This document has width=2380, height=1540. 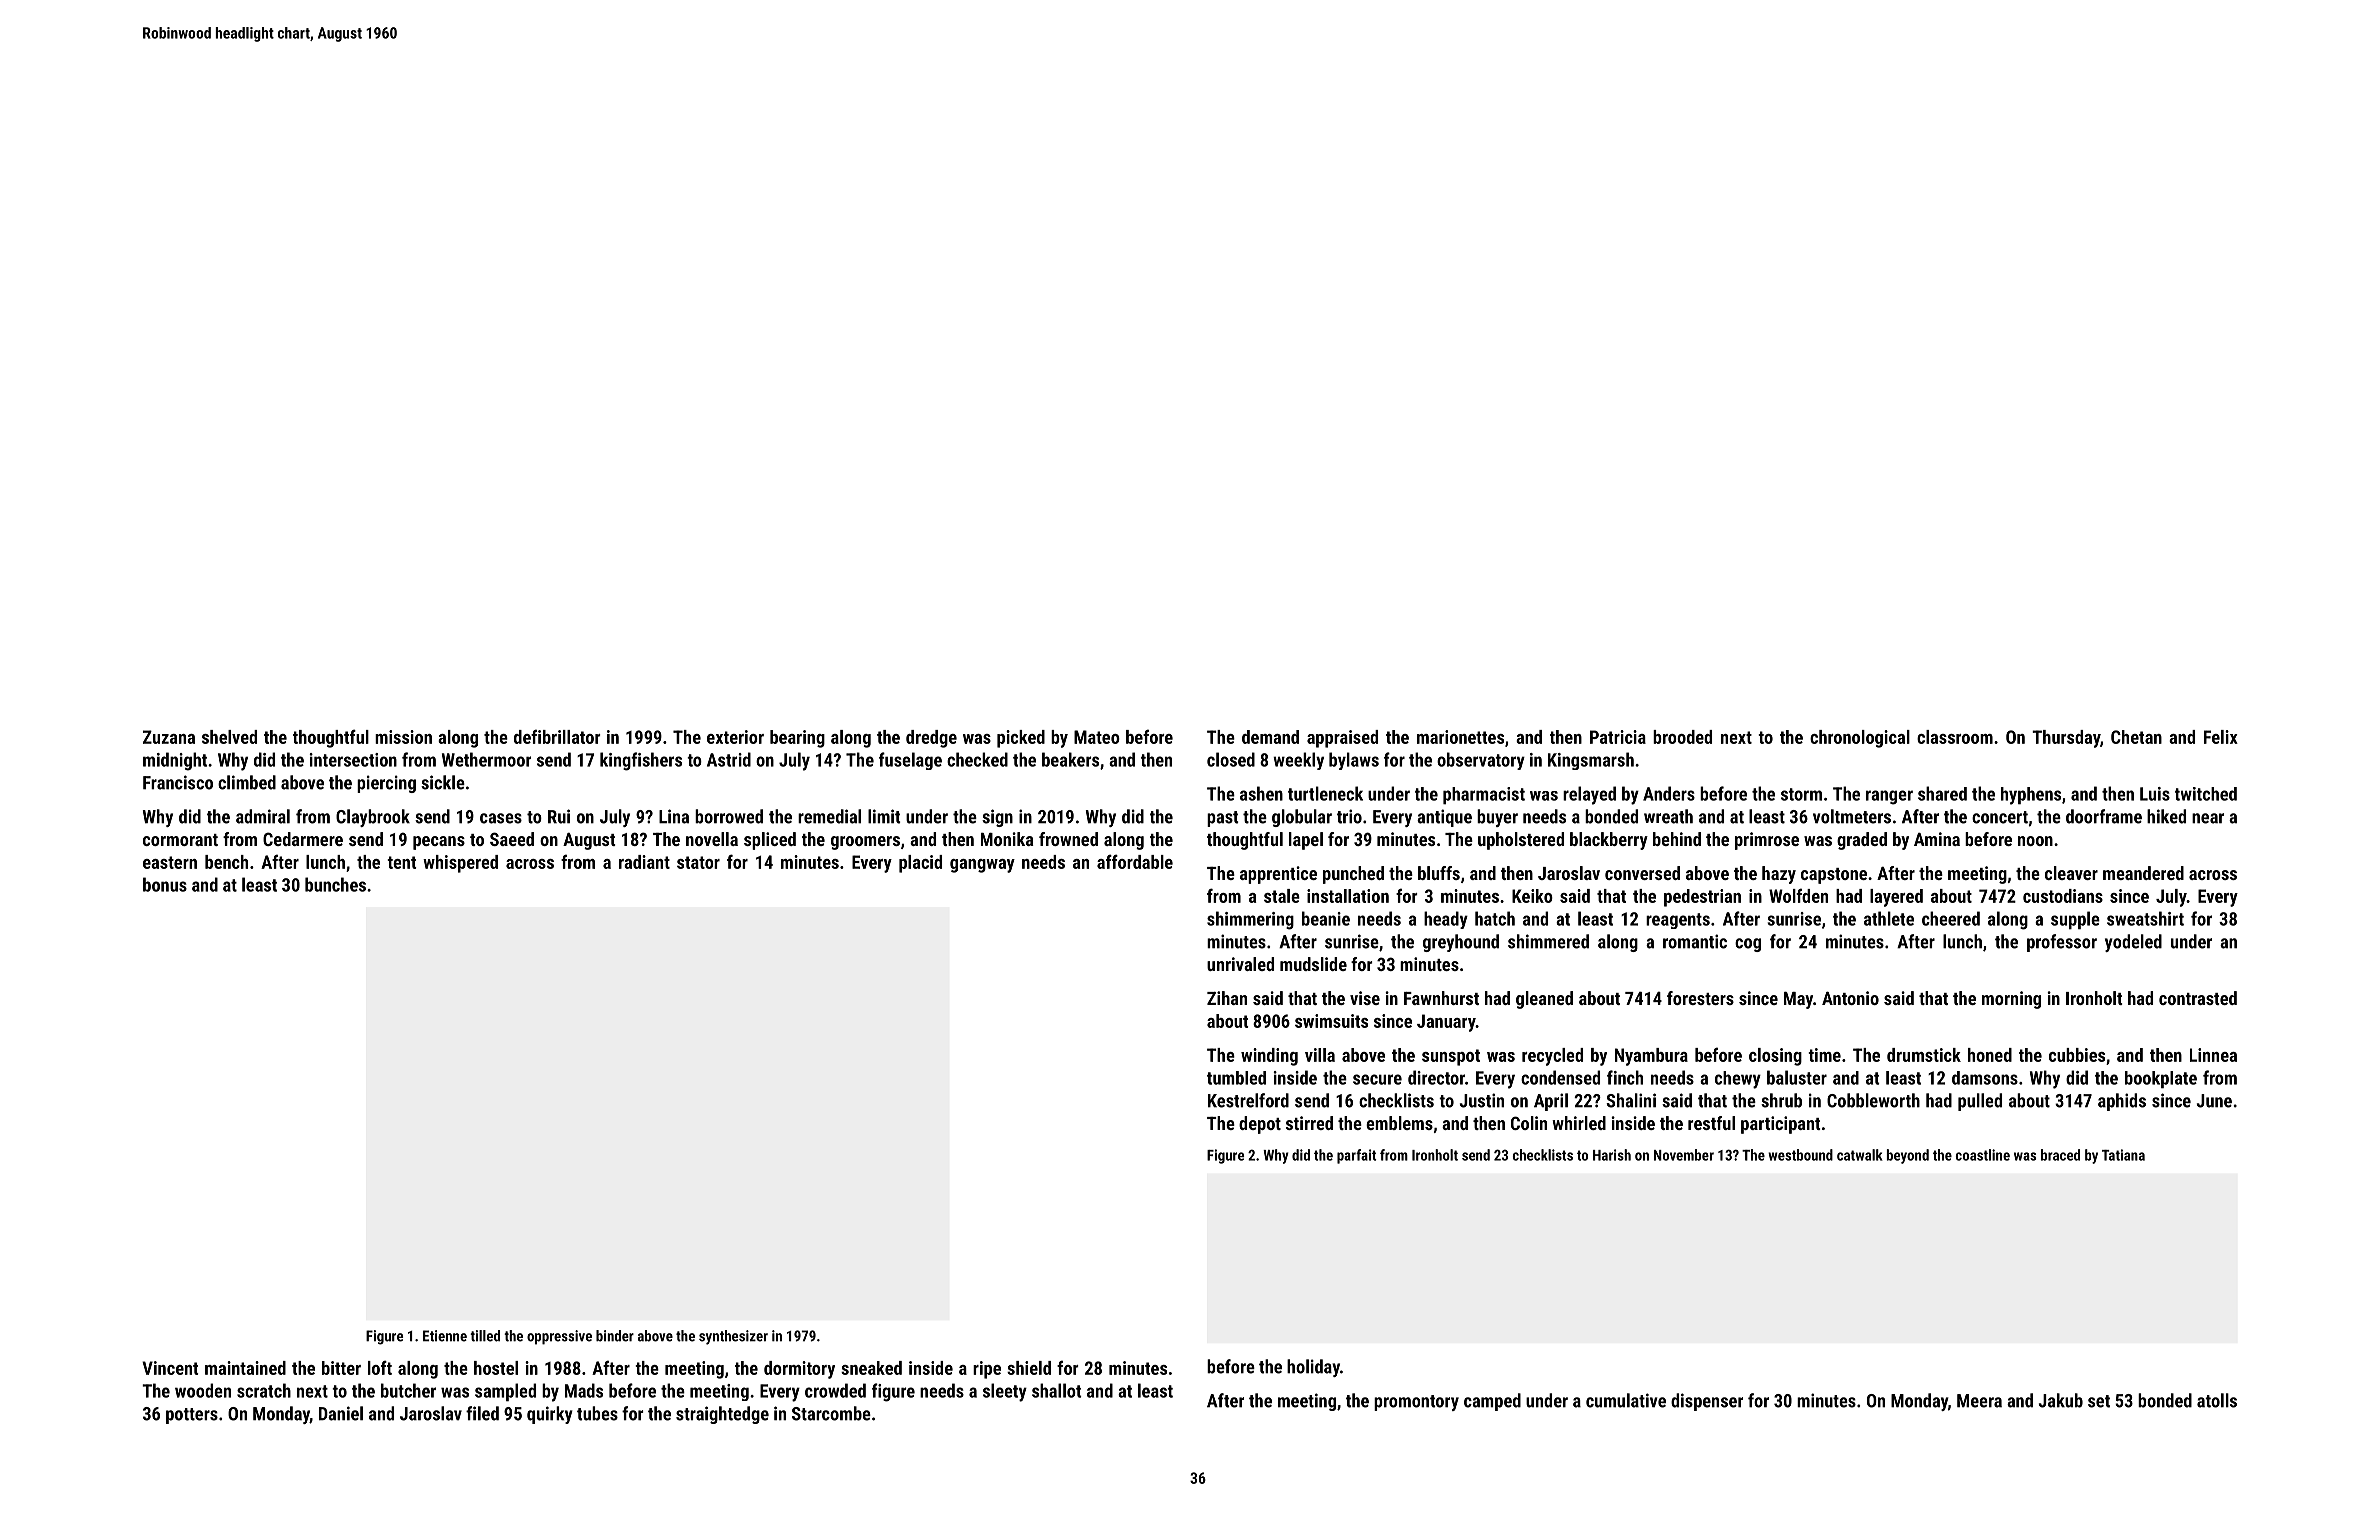 What do you see at coordinates (1227, 998) in the document?
I see `Zihan` at bounding box center [1227, 998].
